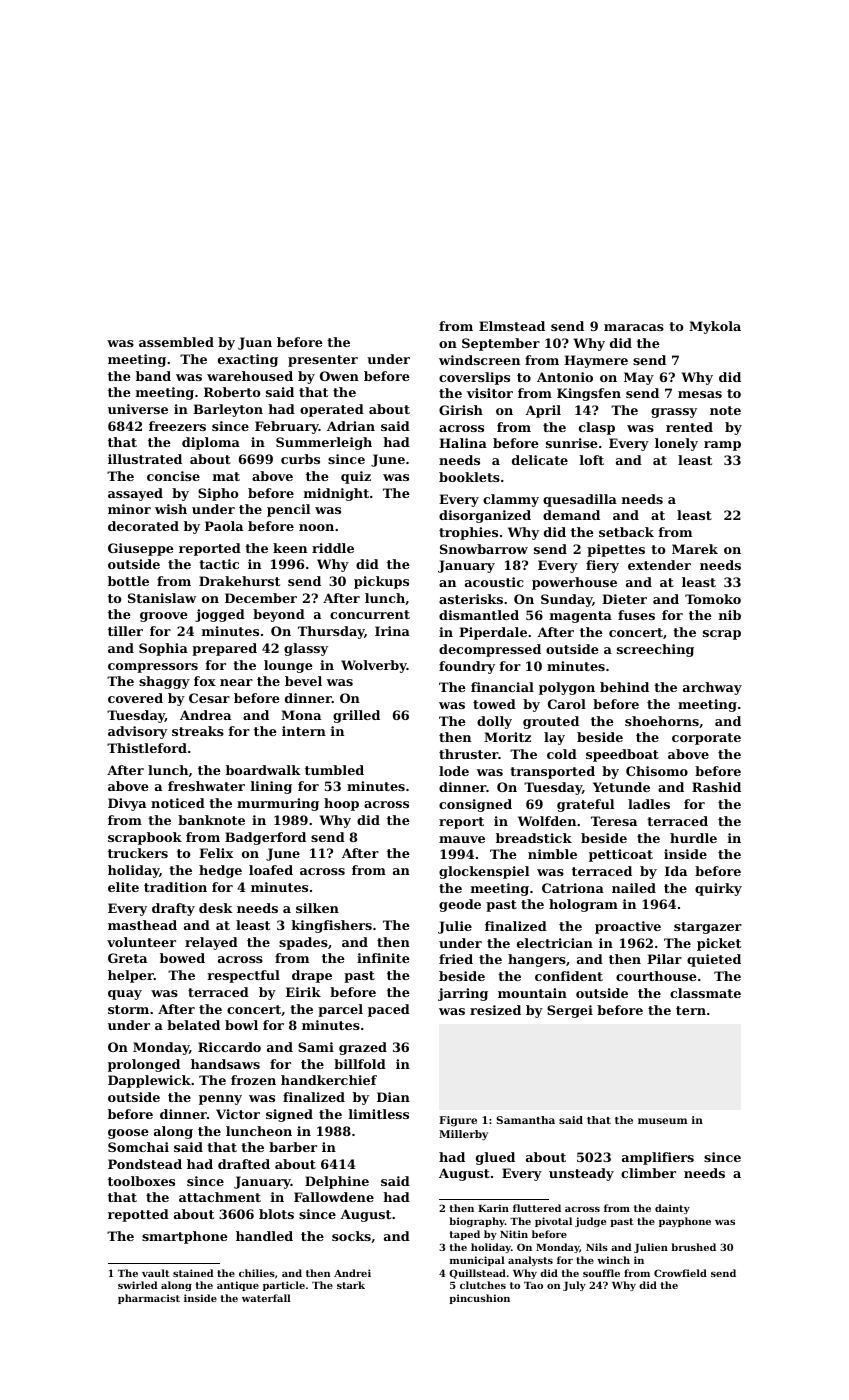  Describe the element at coordinates (621, 855) in the screenshot. I see `petticoat` at that location.
